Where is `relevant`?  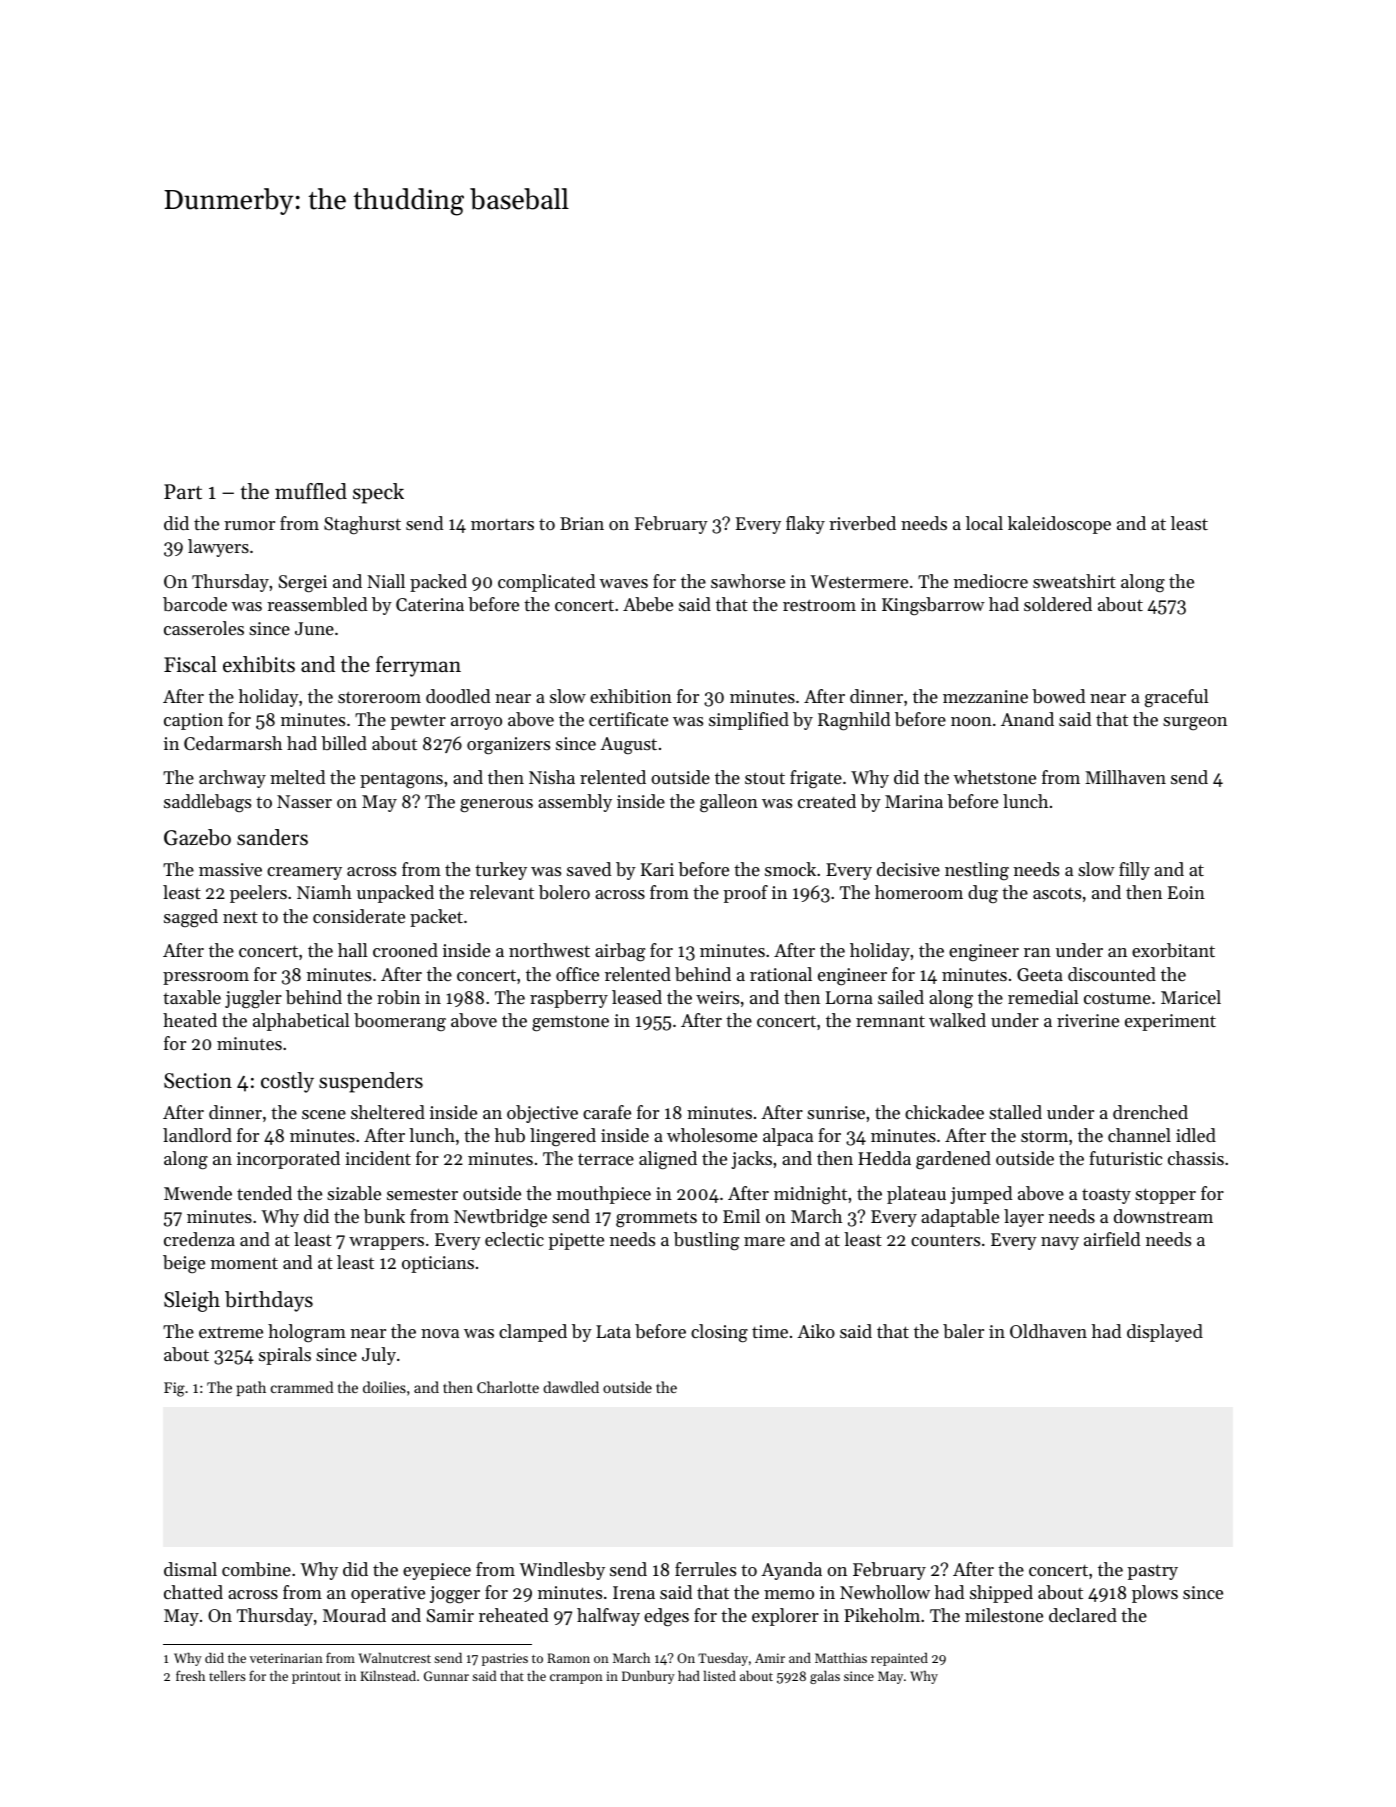
relevant is located at coordinates (501, 892).
